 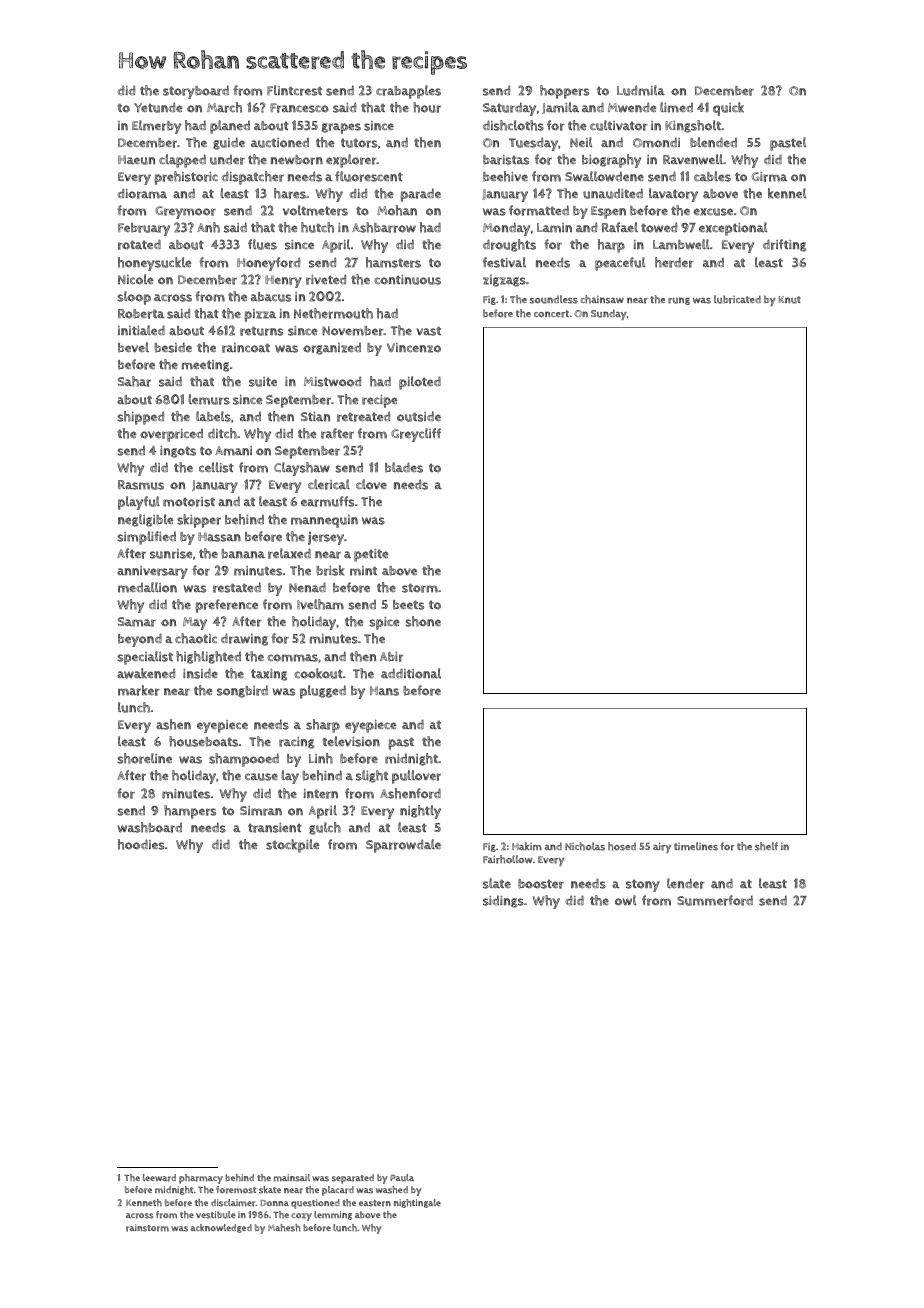 What do you see at coordinates (158, 107) in the screenshot?
I see `Yetunde` at bounding box center [158, 107].
